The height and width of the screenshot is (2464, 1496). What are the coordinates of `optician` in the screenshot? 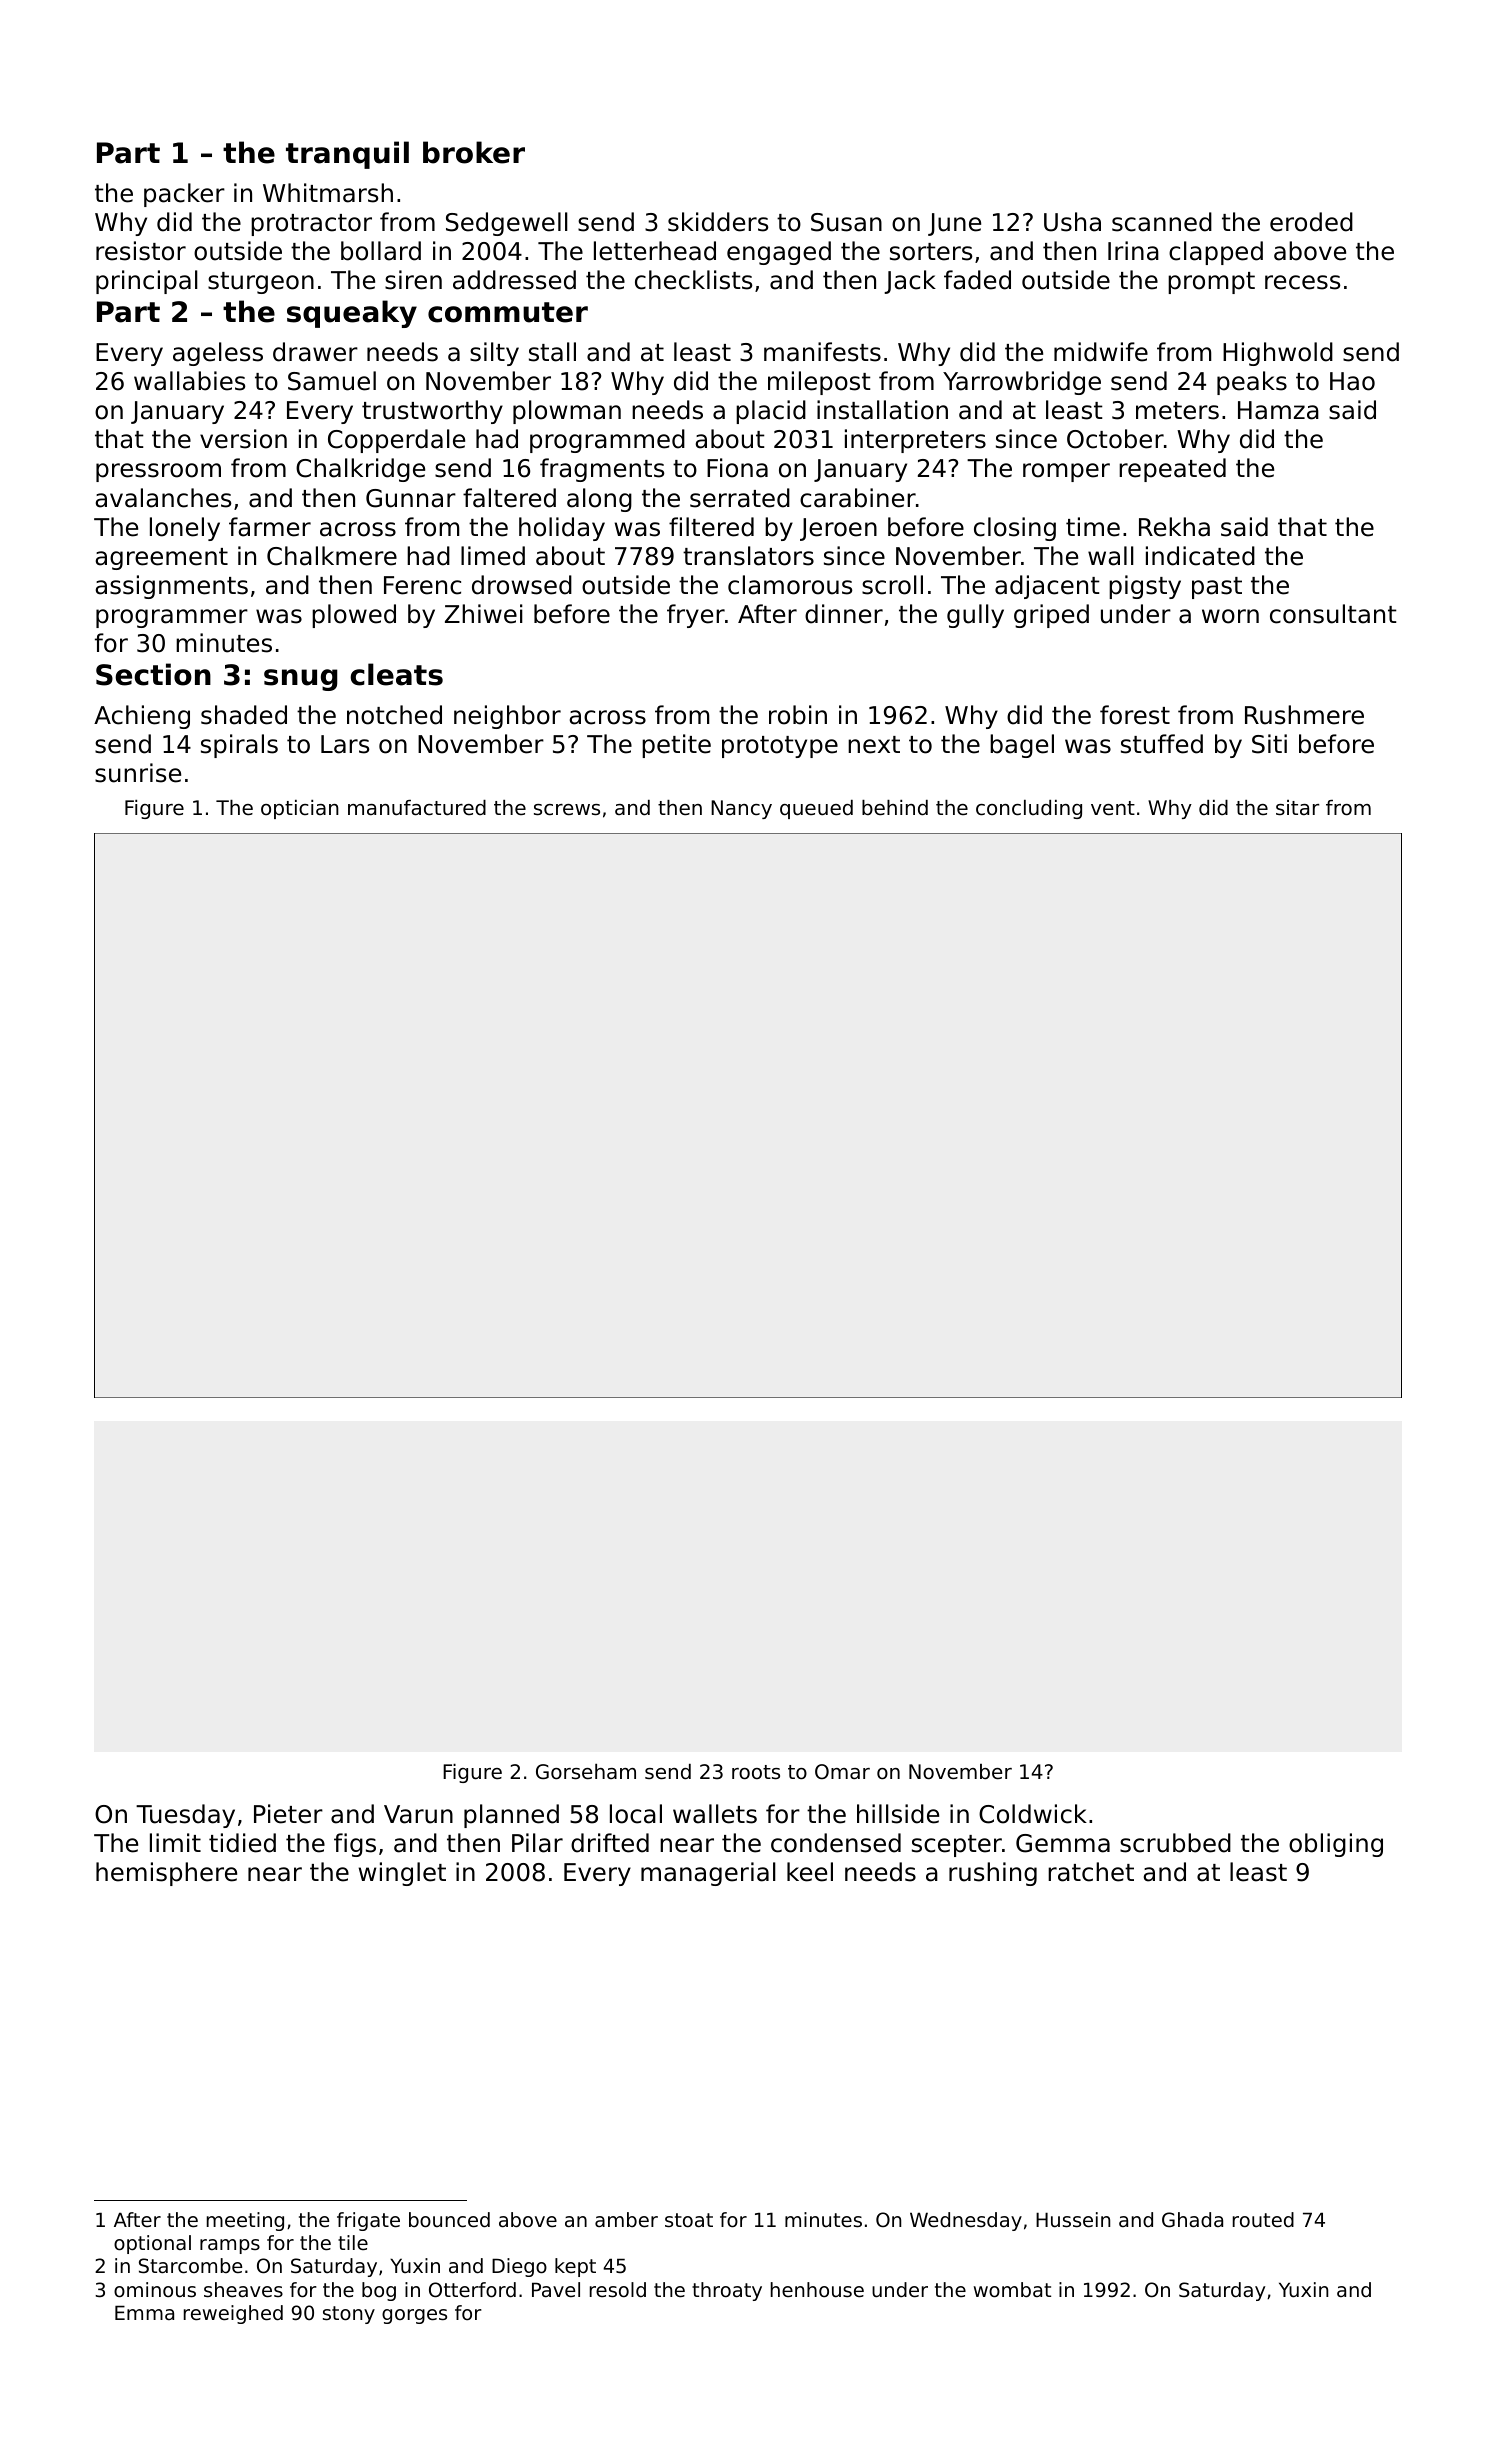 It's located at (300, 809).
